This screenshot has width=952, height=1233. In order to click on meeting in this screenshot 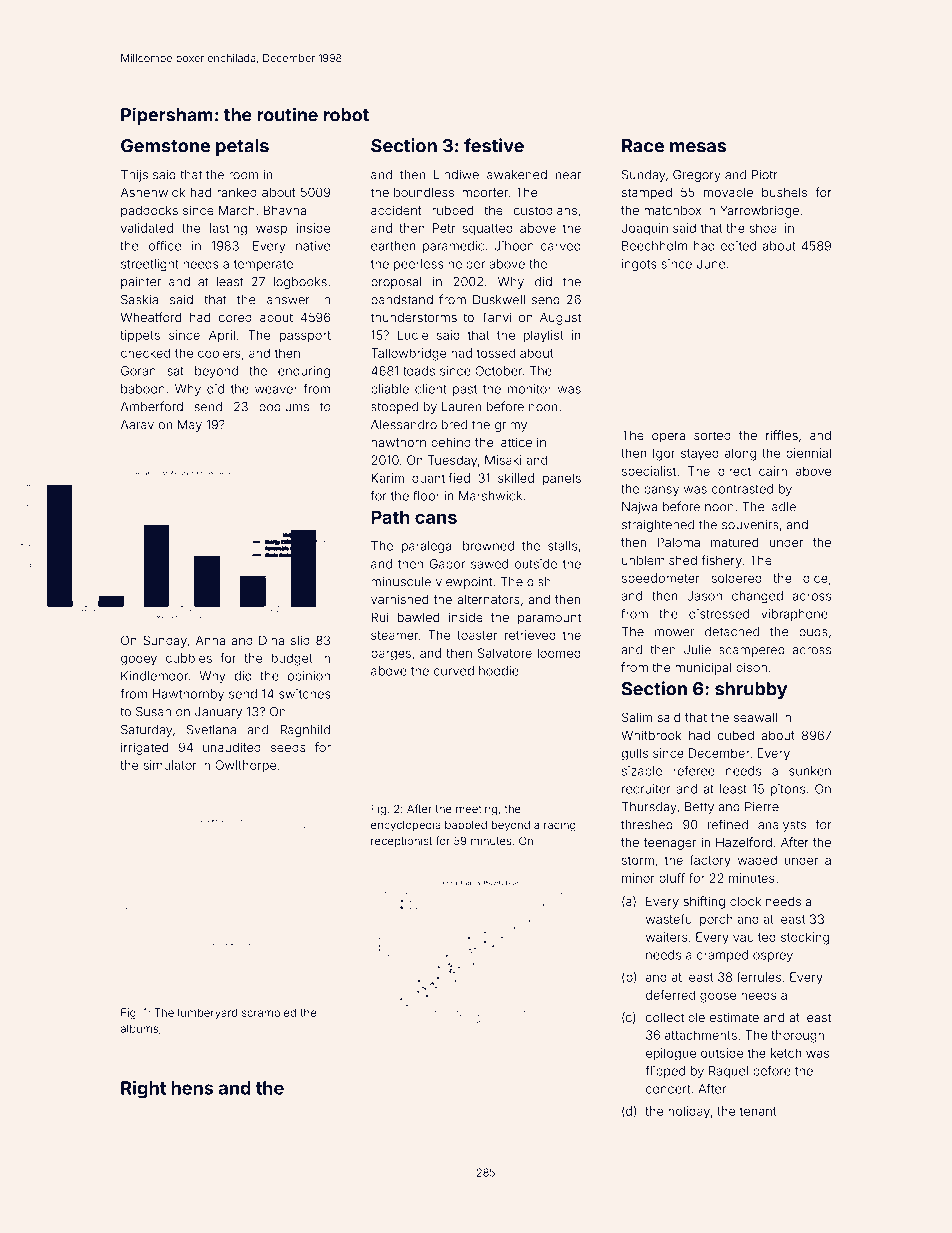, I will do `click(476, 810)`.
